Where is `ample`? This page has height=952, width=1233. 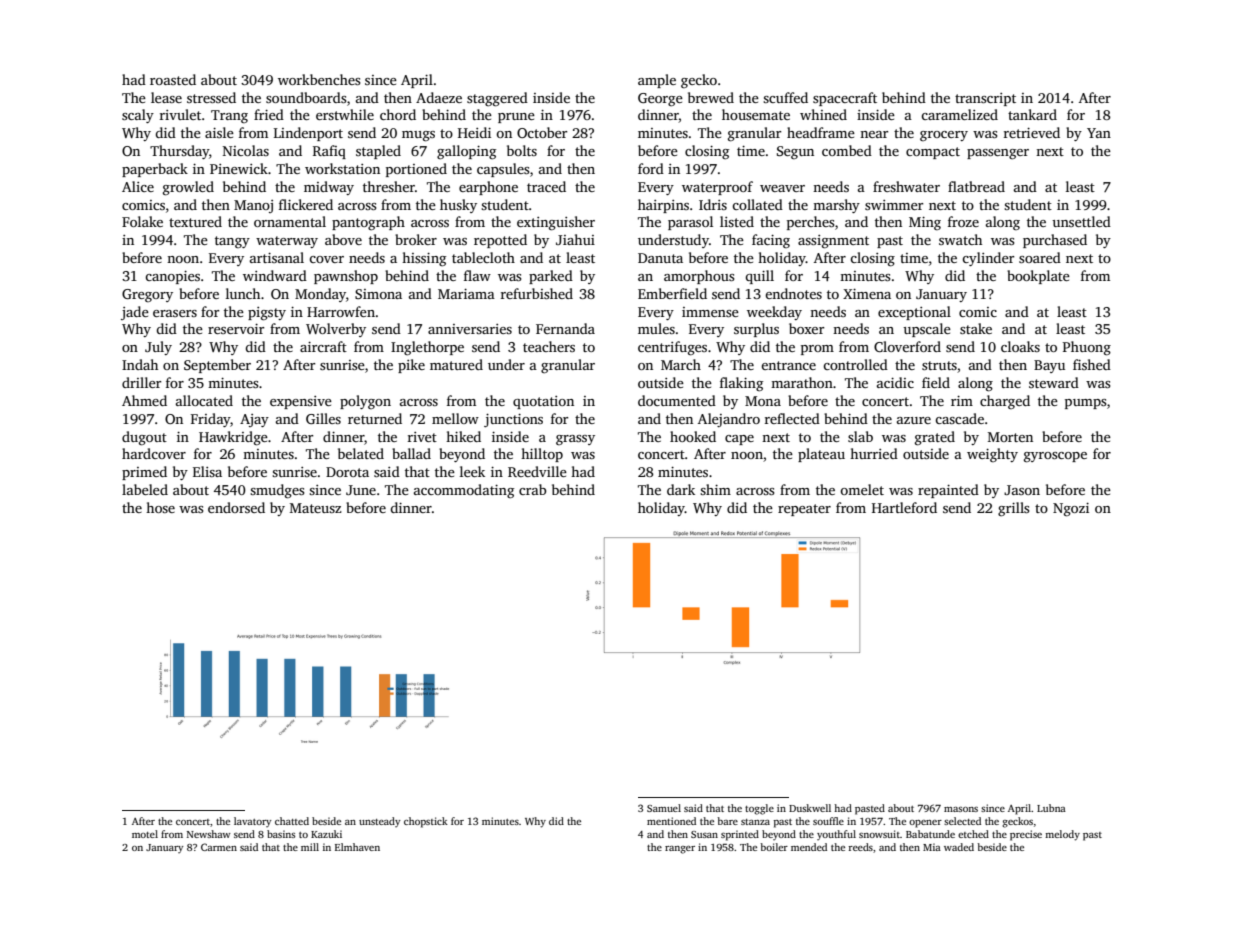 ample is located at coordinates (657, 81).
